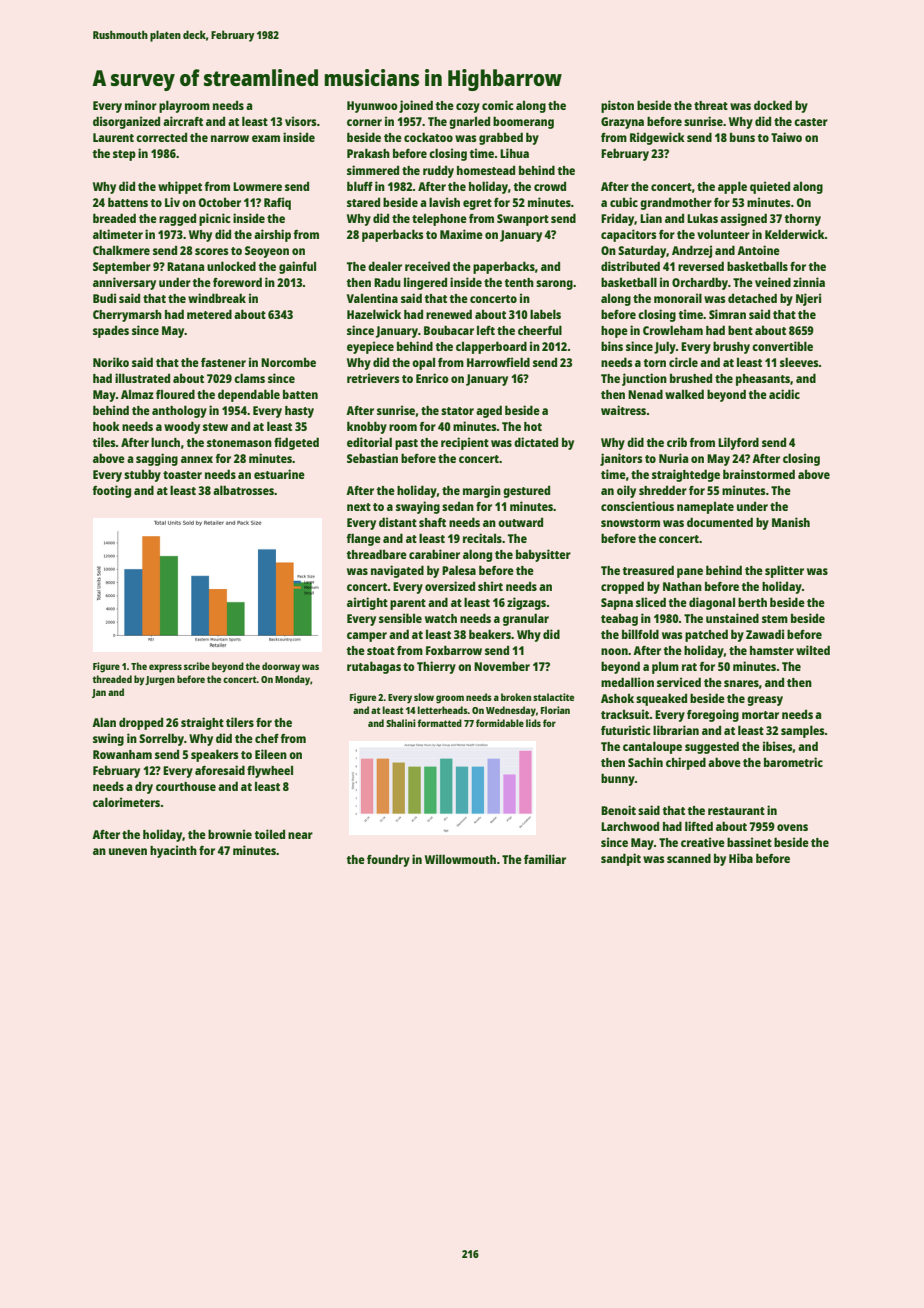 The height and width of the page is (1308, 924). I want to click on Rowanham, so click(122, 754).
